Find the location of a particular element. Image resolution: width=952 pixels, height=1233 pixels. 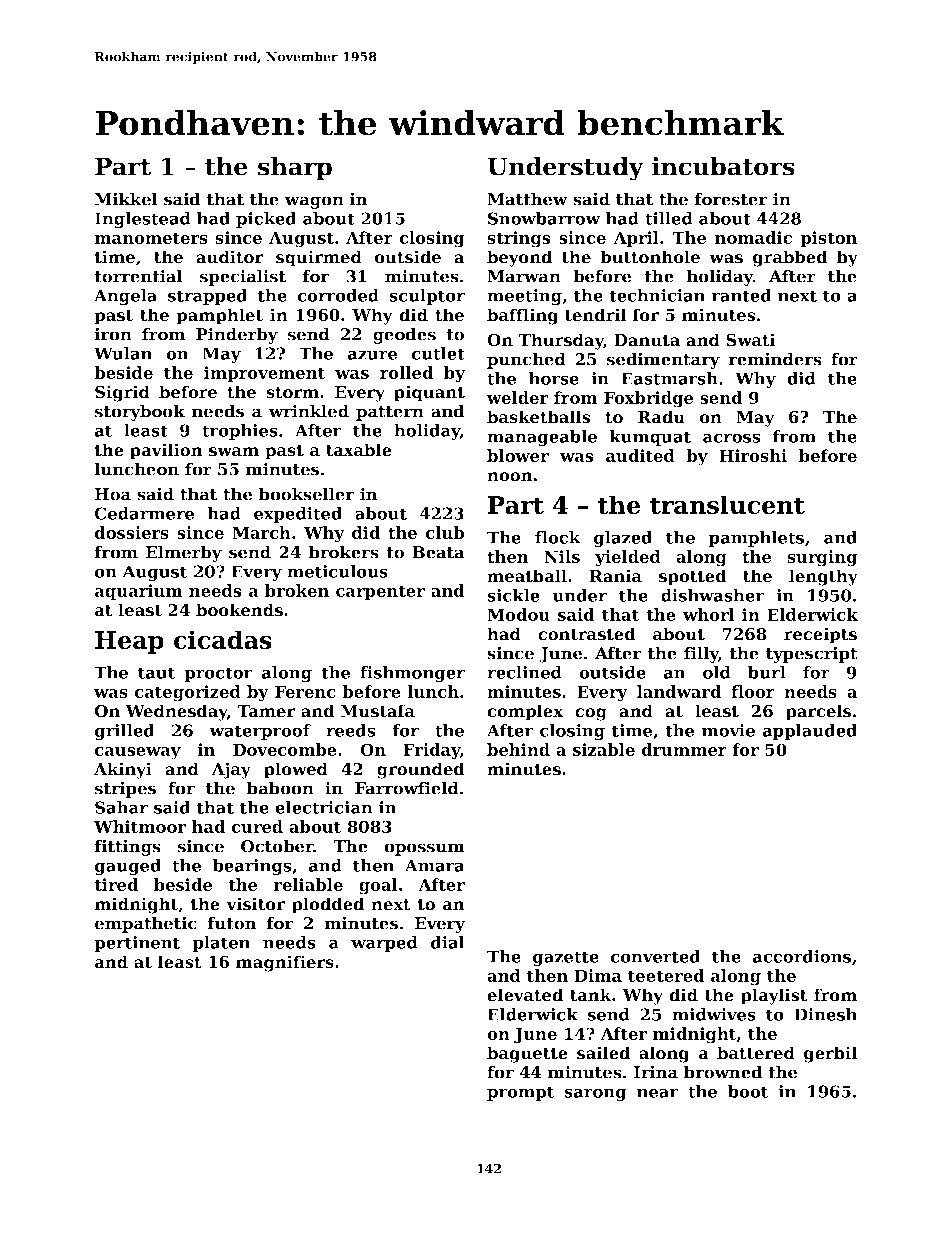

magnifiers is located at coordinates (285, 963).
